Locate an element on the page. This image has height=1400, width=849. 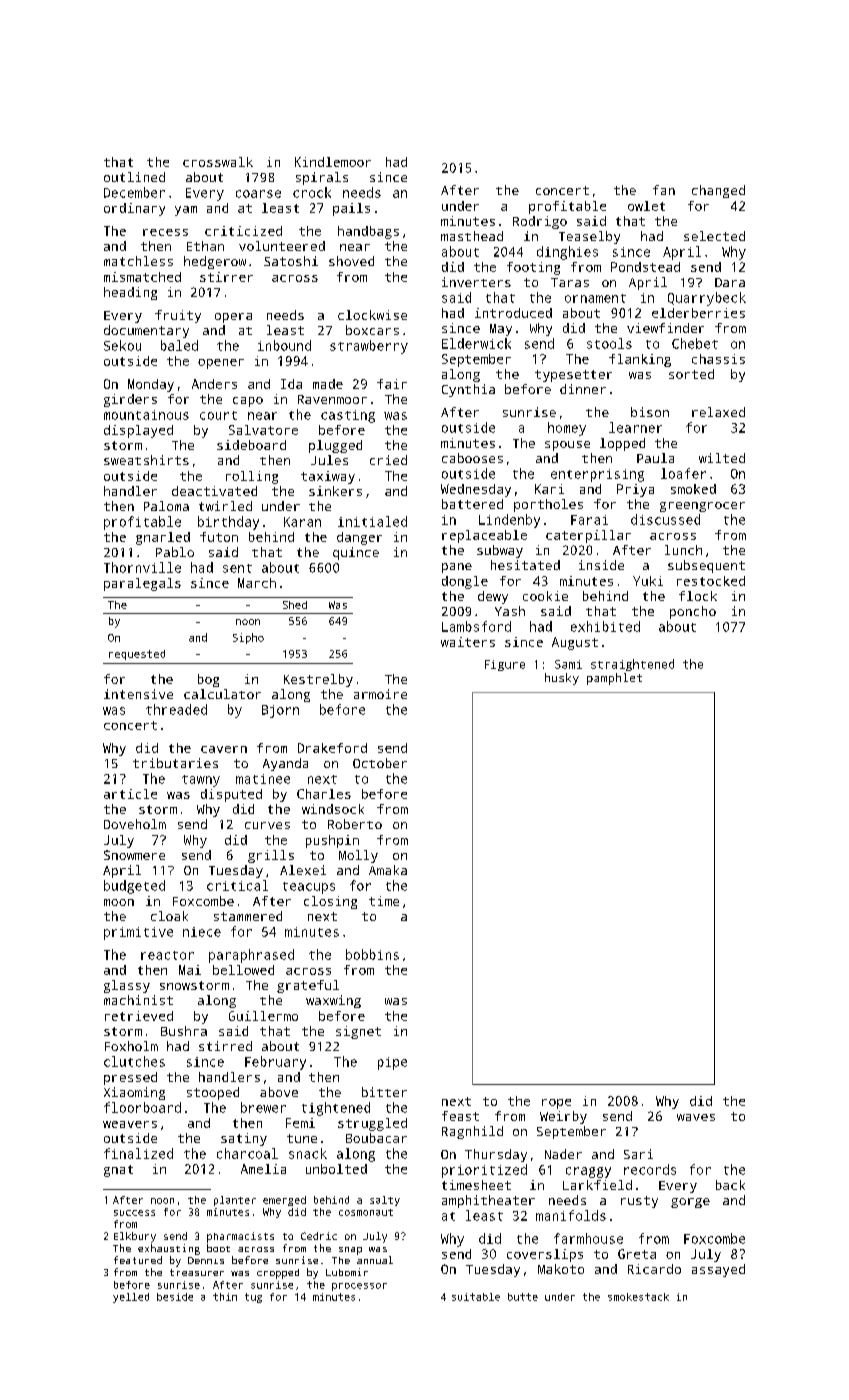
moon is located at coordinates (119, 902).
